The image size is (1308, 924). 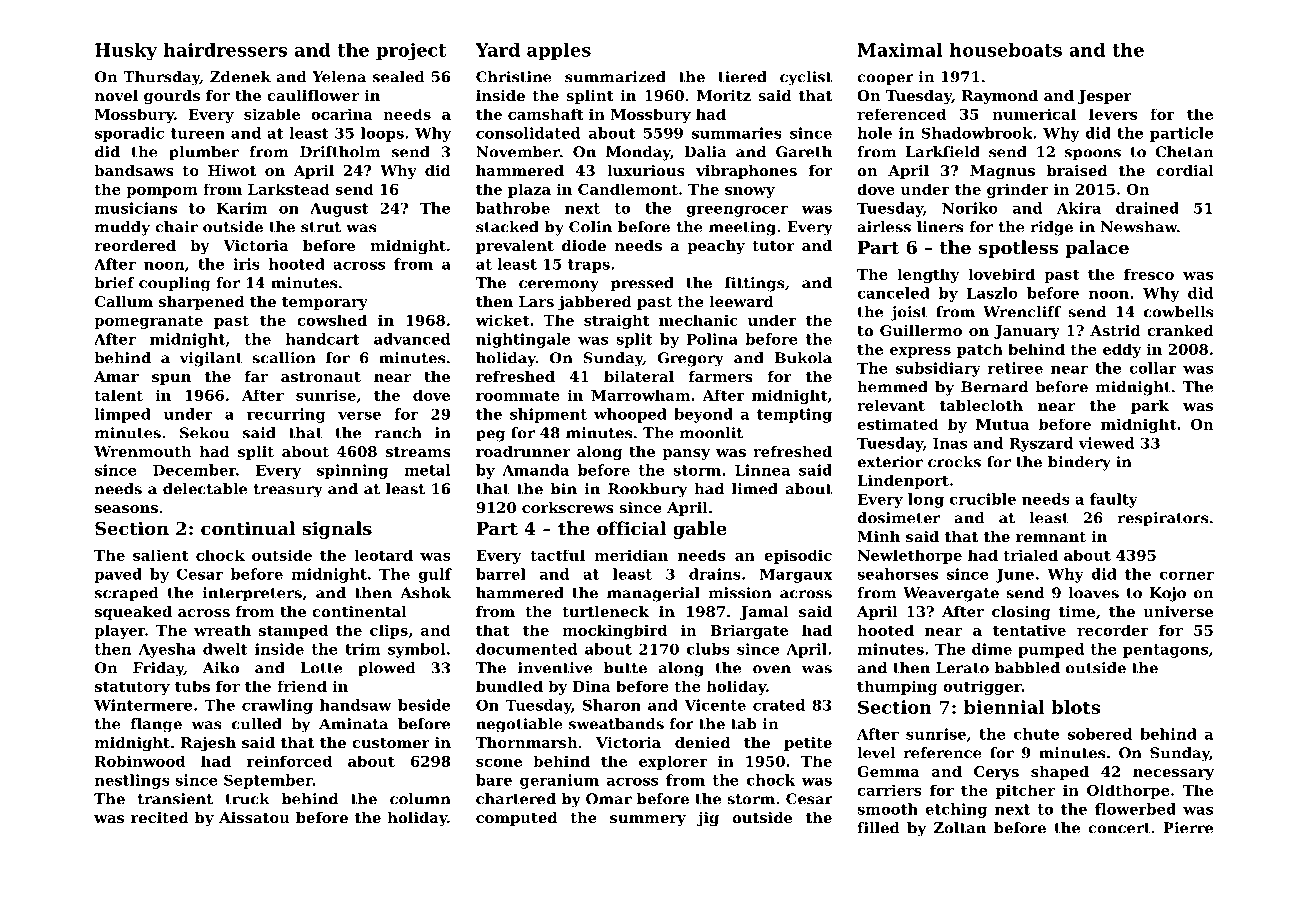 I want to click on corkscrews, so click(x=568, y=507).
